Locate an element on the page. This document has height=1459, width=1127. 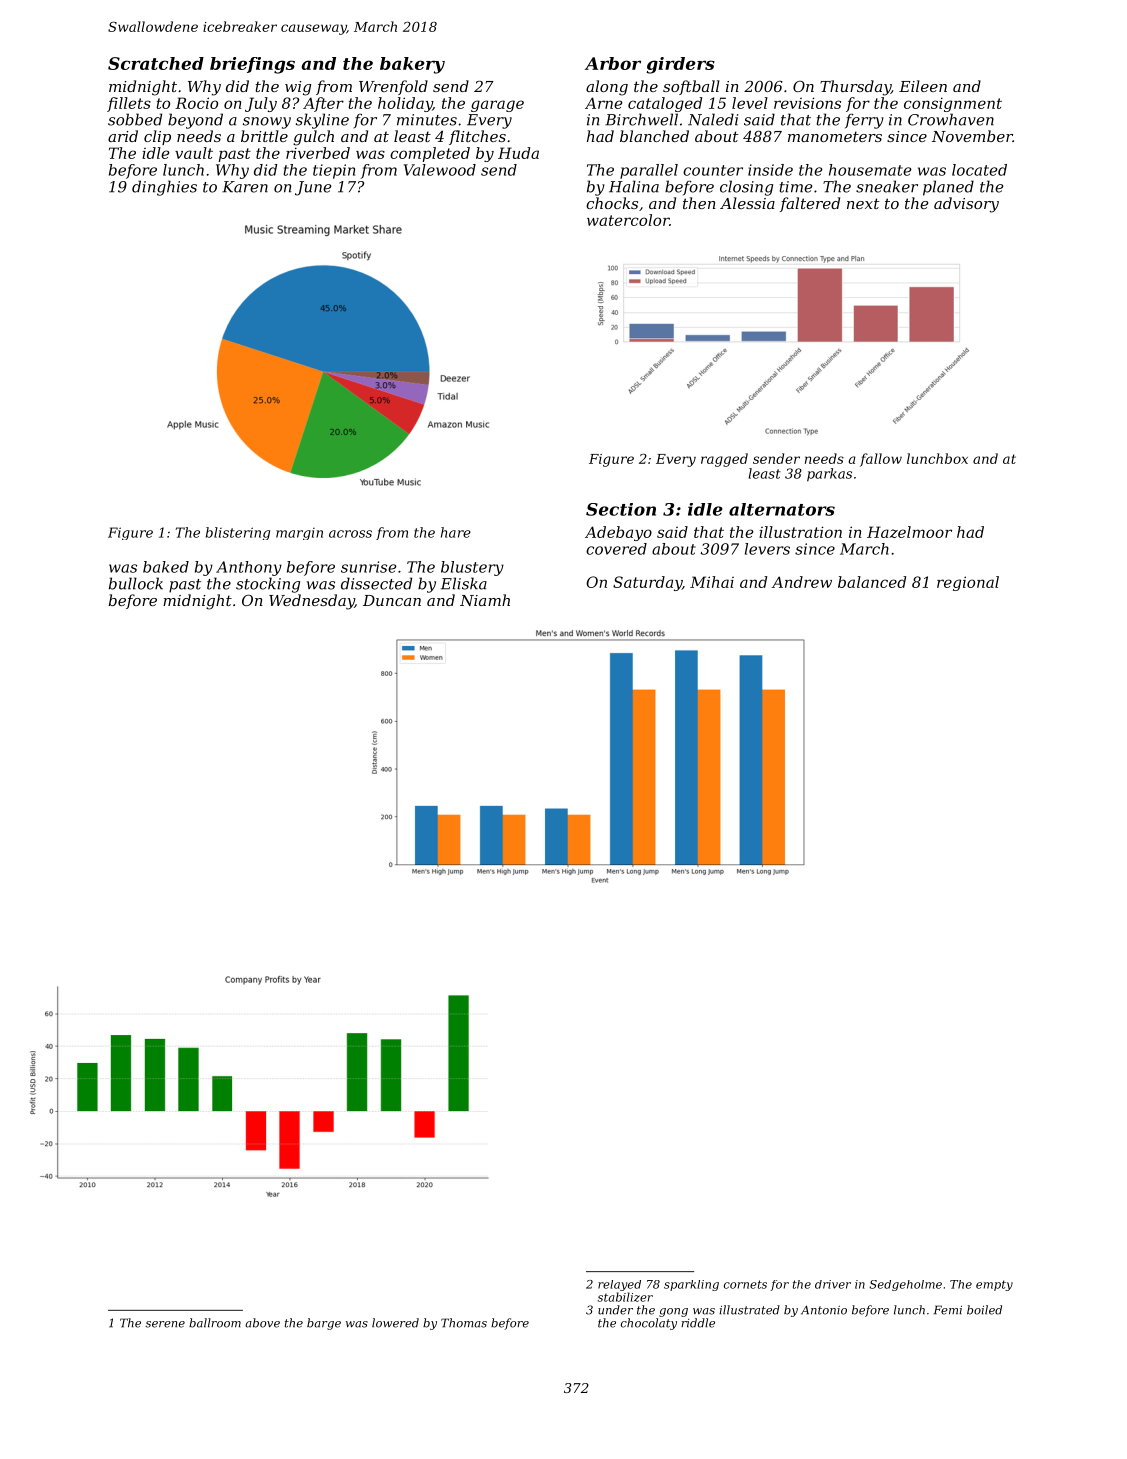
baked is located at coordinates (166, 567).
